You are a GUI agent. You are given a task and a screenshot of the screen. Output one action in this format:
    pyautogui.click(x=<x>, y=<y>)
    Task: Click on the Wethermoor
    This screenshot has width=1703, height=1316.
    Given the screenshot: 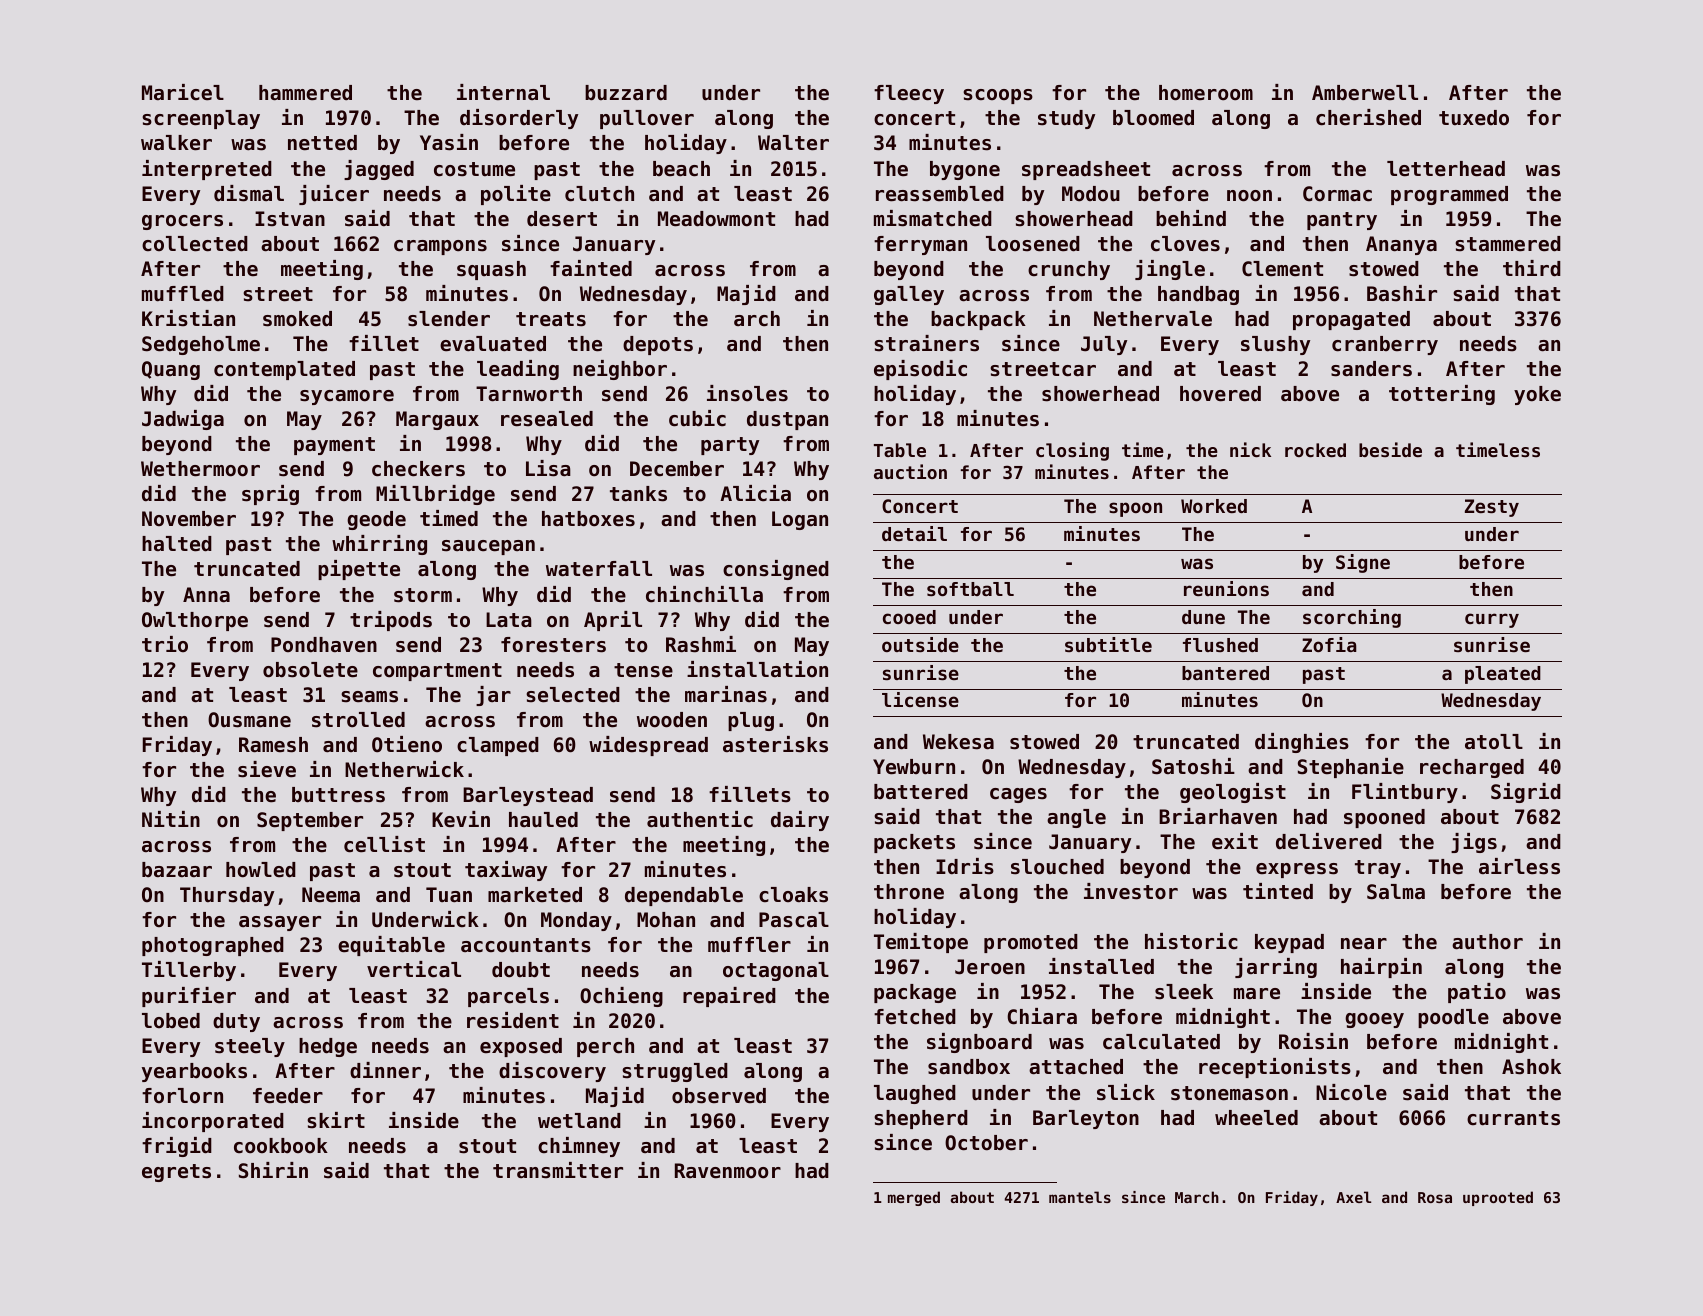 What is the action you would take?
    pyautogui.click(x=200, y=469)
